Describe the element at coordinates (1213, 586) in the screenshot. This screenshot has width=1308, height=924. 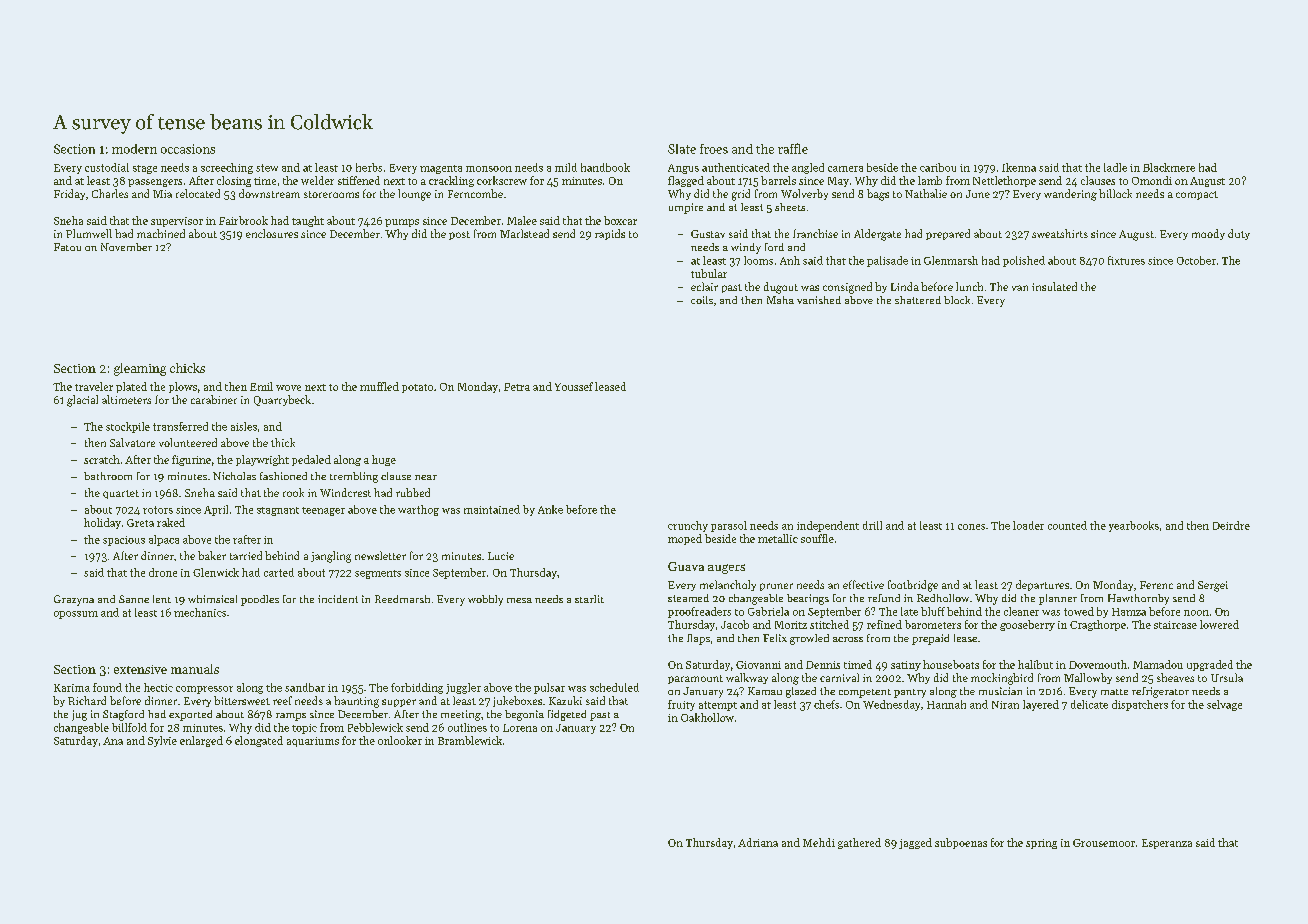
I see `Sergei` at that location.
